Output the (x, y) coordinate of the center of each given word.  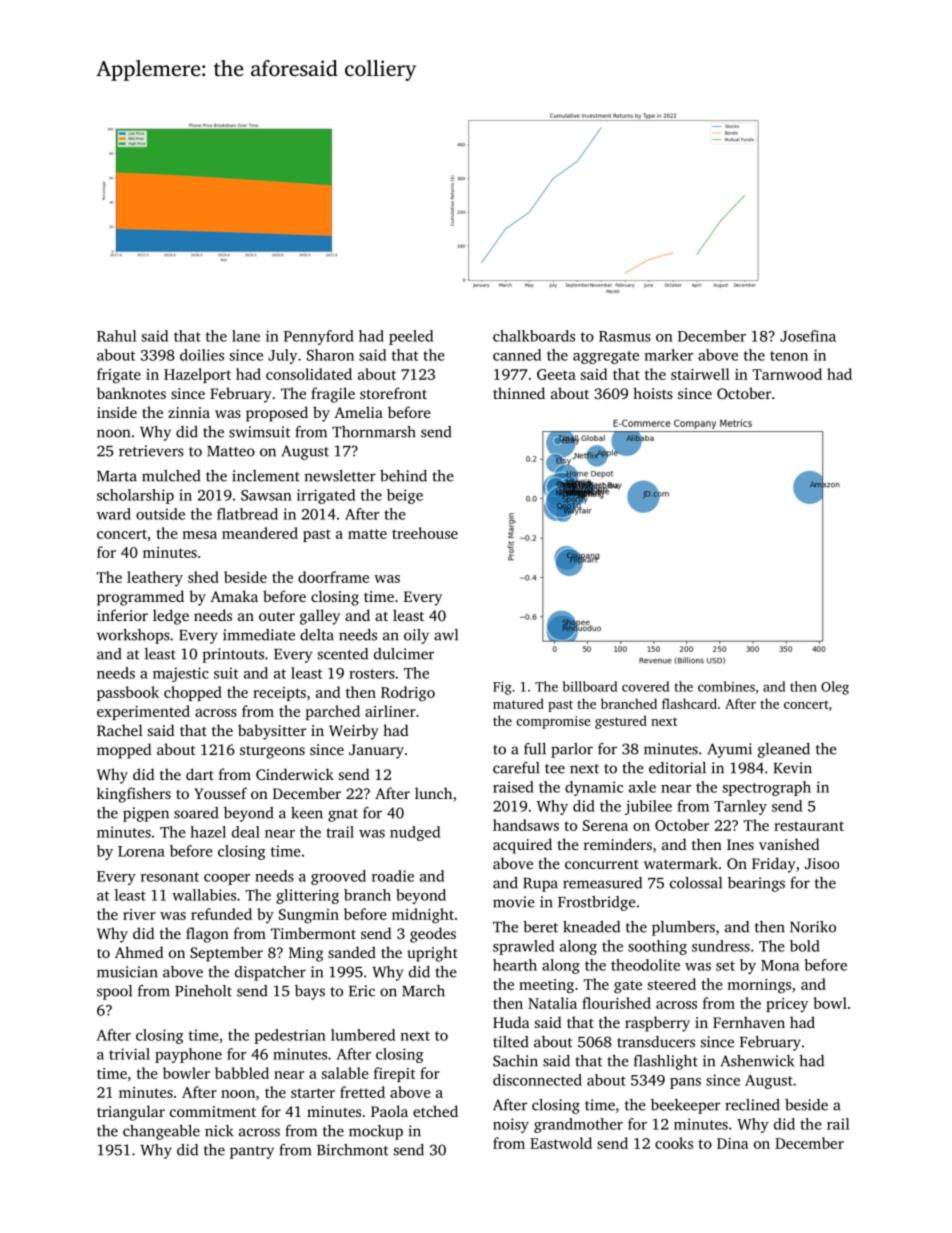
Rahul (116, 336)
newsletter (340, 476)
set (725, 966)
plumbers (683, 928)
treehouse (425, 533)
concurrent (602, 864)
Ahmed (139, 952)
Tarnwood (787, 374)
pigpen (146, 814)
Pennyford (319, 337)
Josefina (808, 336)
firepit (394, 1074)
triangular (131, 1113)
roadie (393, 876)
